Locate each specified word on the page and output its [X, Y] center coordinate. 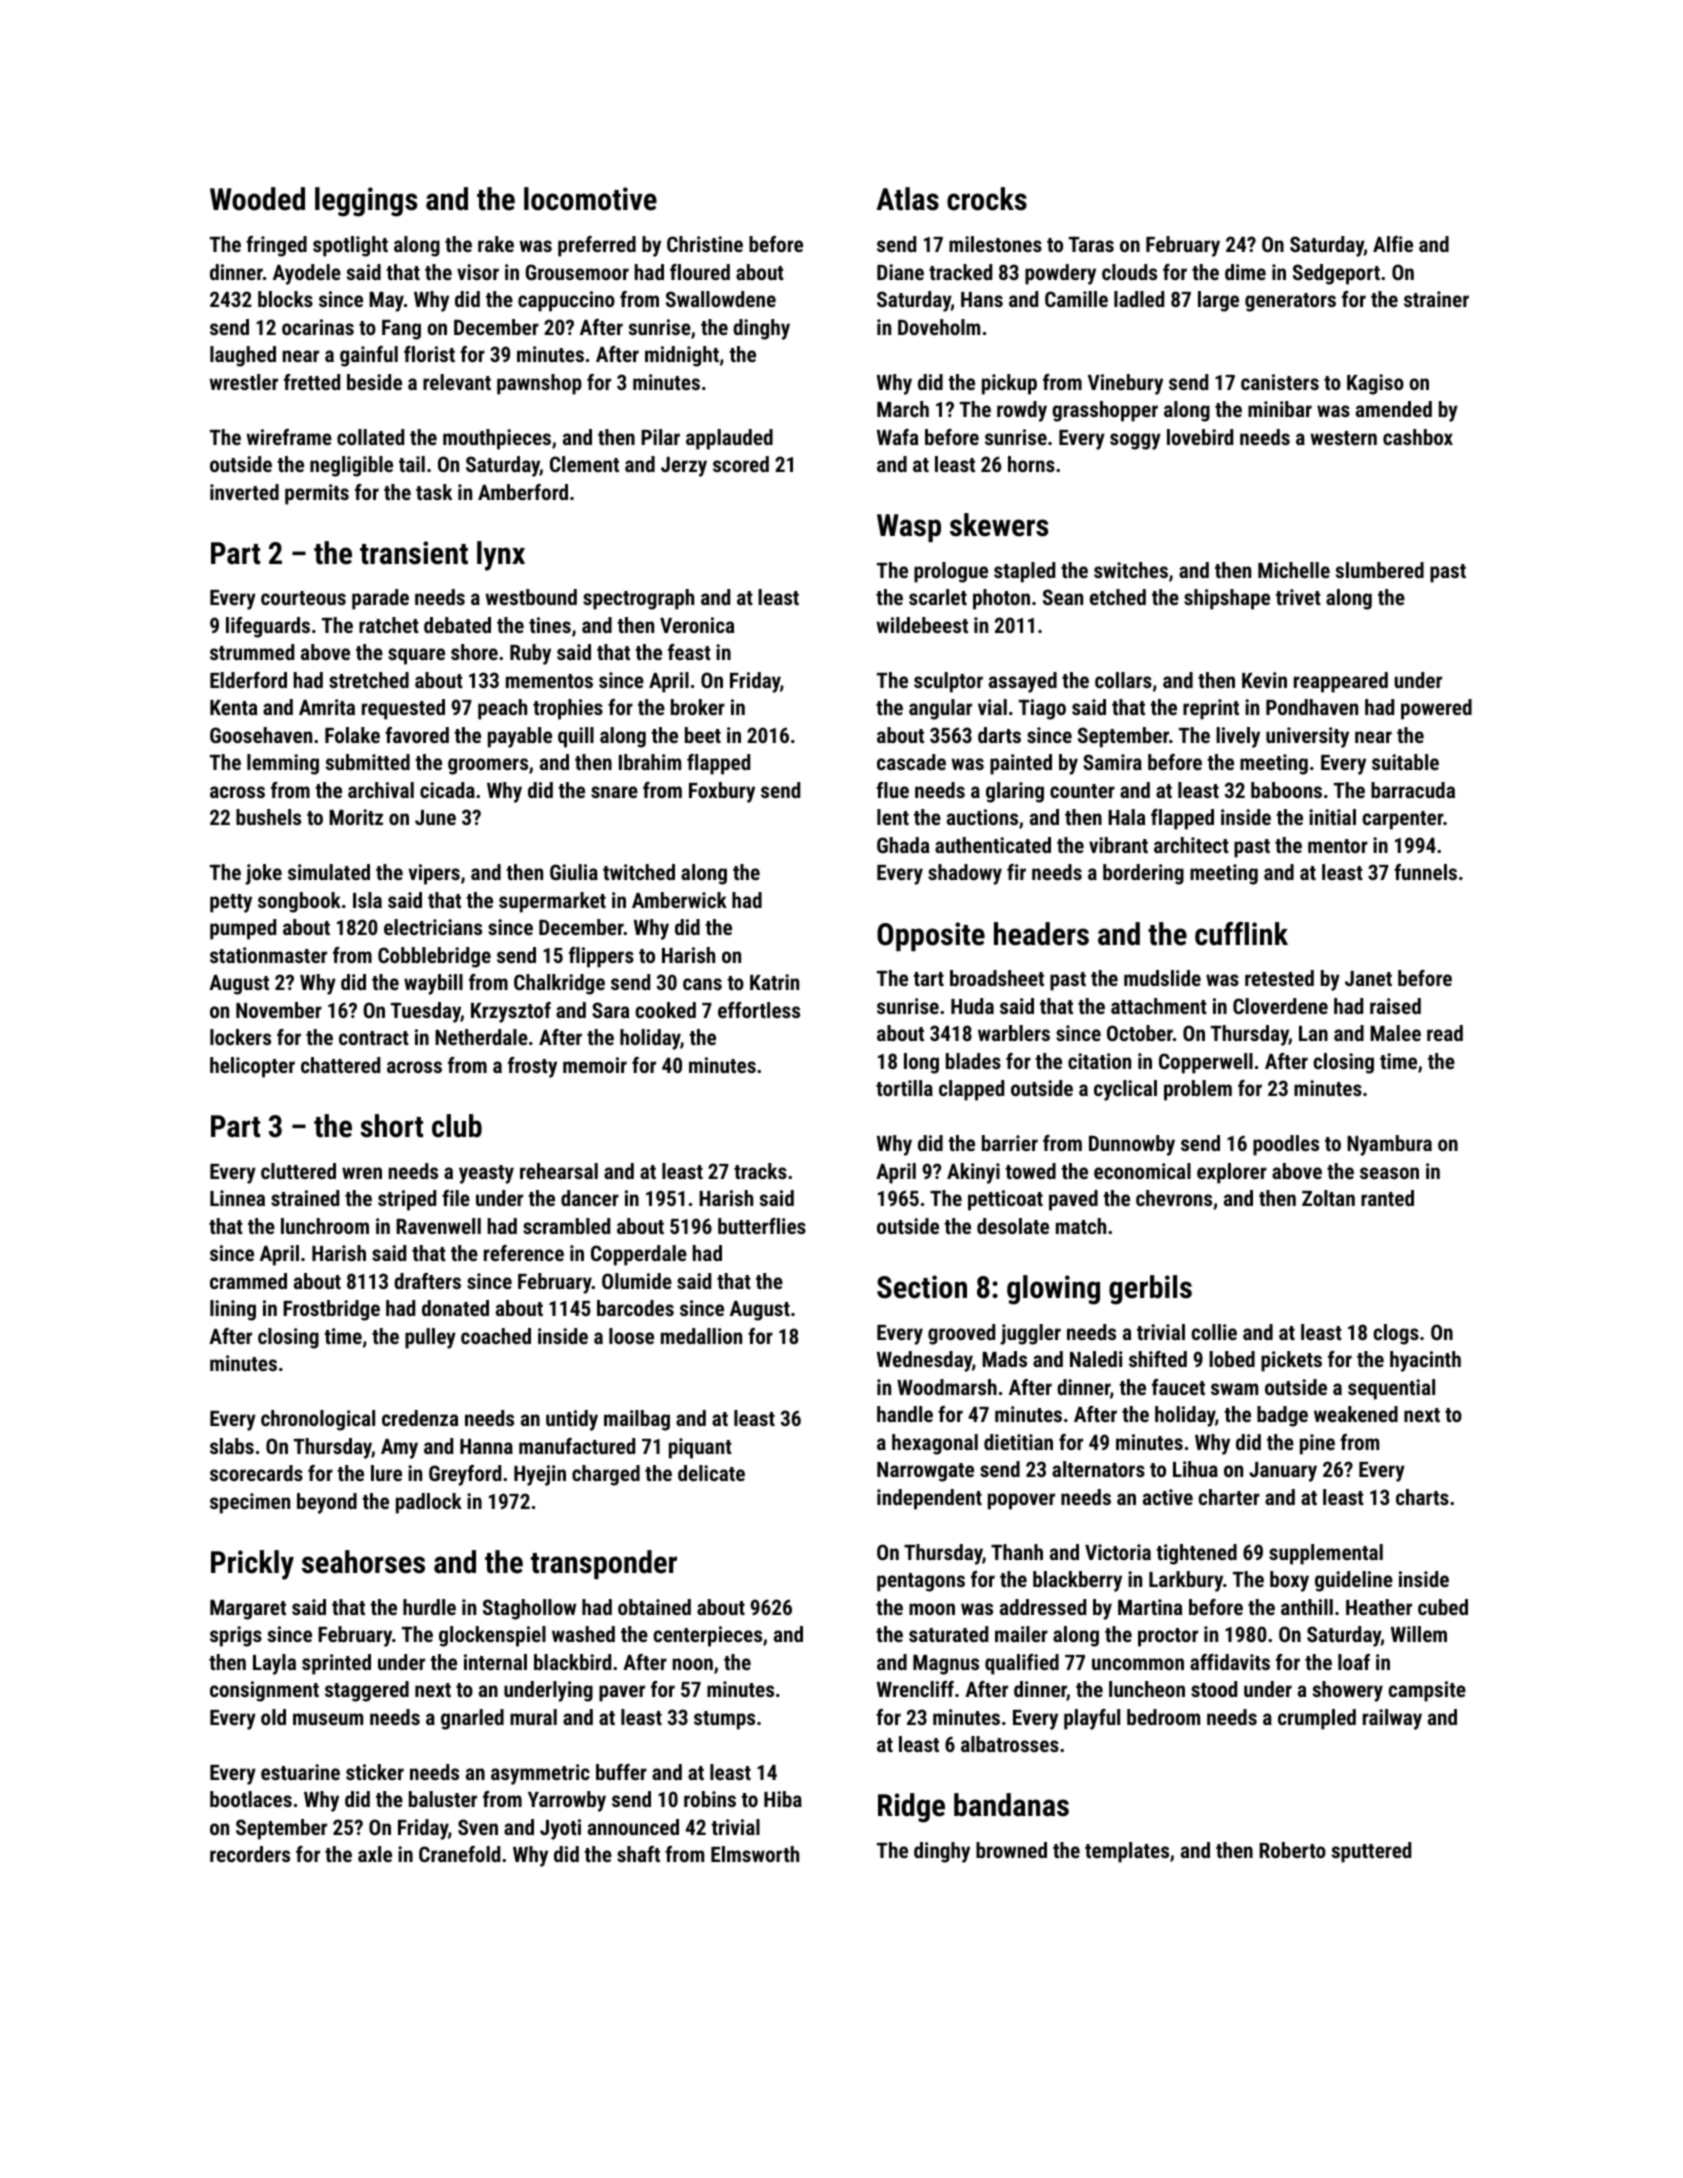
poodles [1286, 1145]
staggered [367, 1691]
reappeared [1341, 682]
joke [263, 874]
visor [478, 272]
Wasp [909, 528]
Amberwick [679, 900]
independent [929, 1499]
